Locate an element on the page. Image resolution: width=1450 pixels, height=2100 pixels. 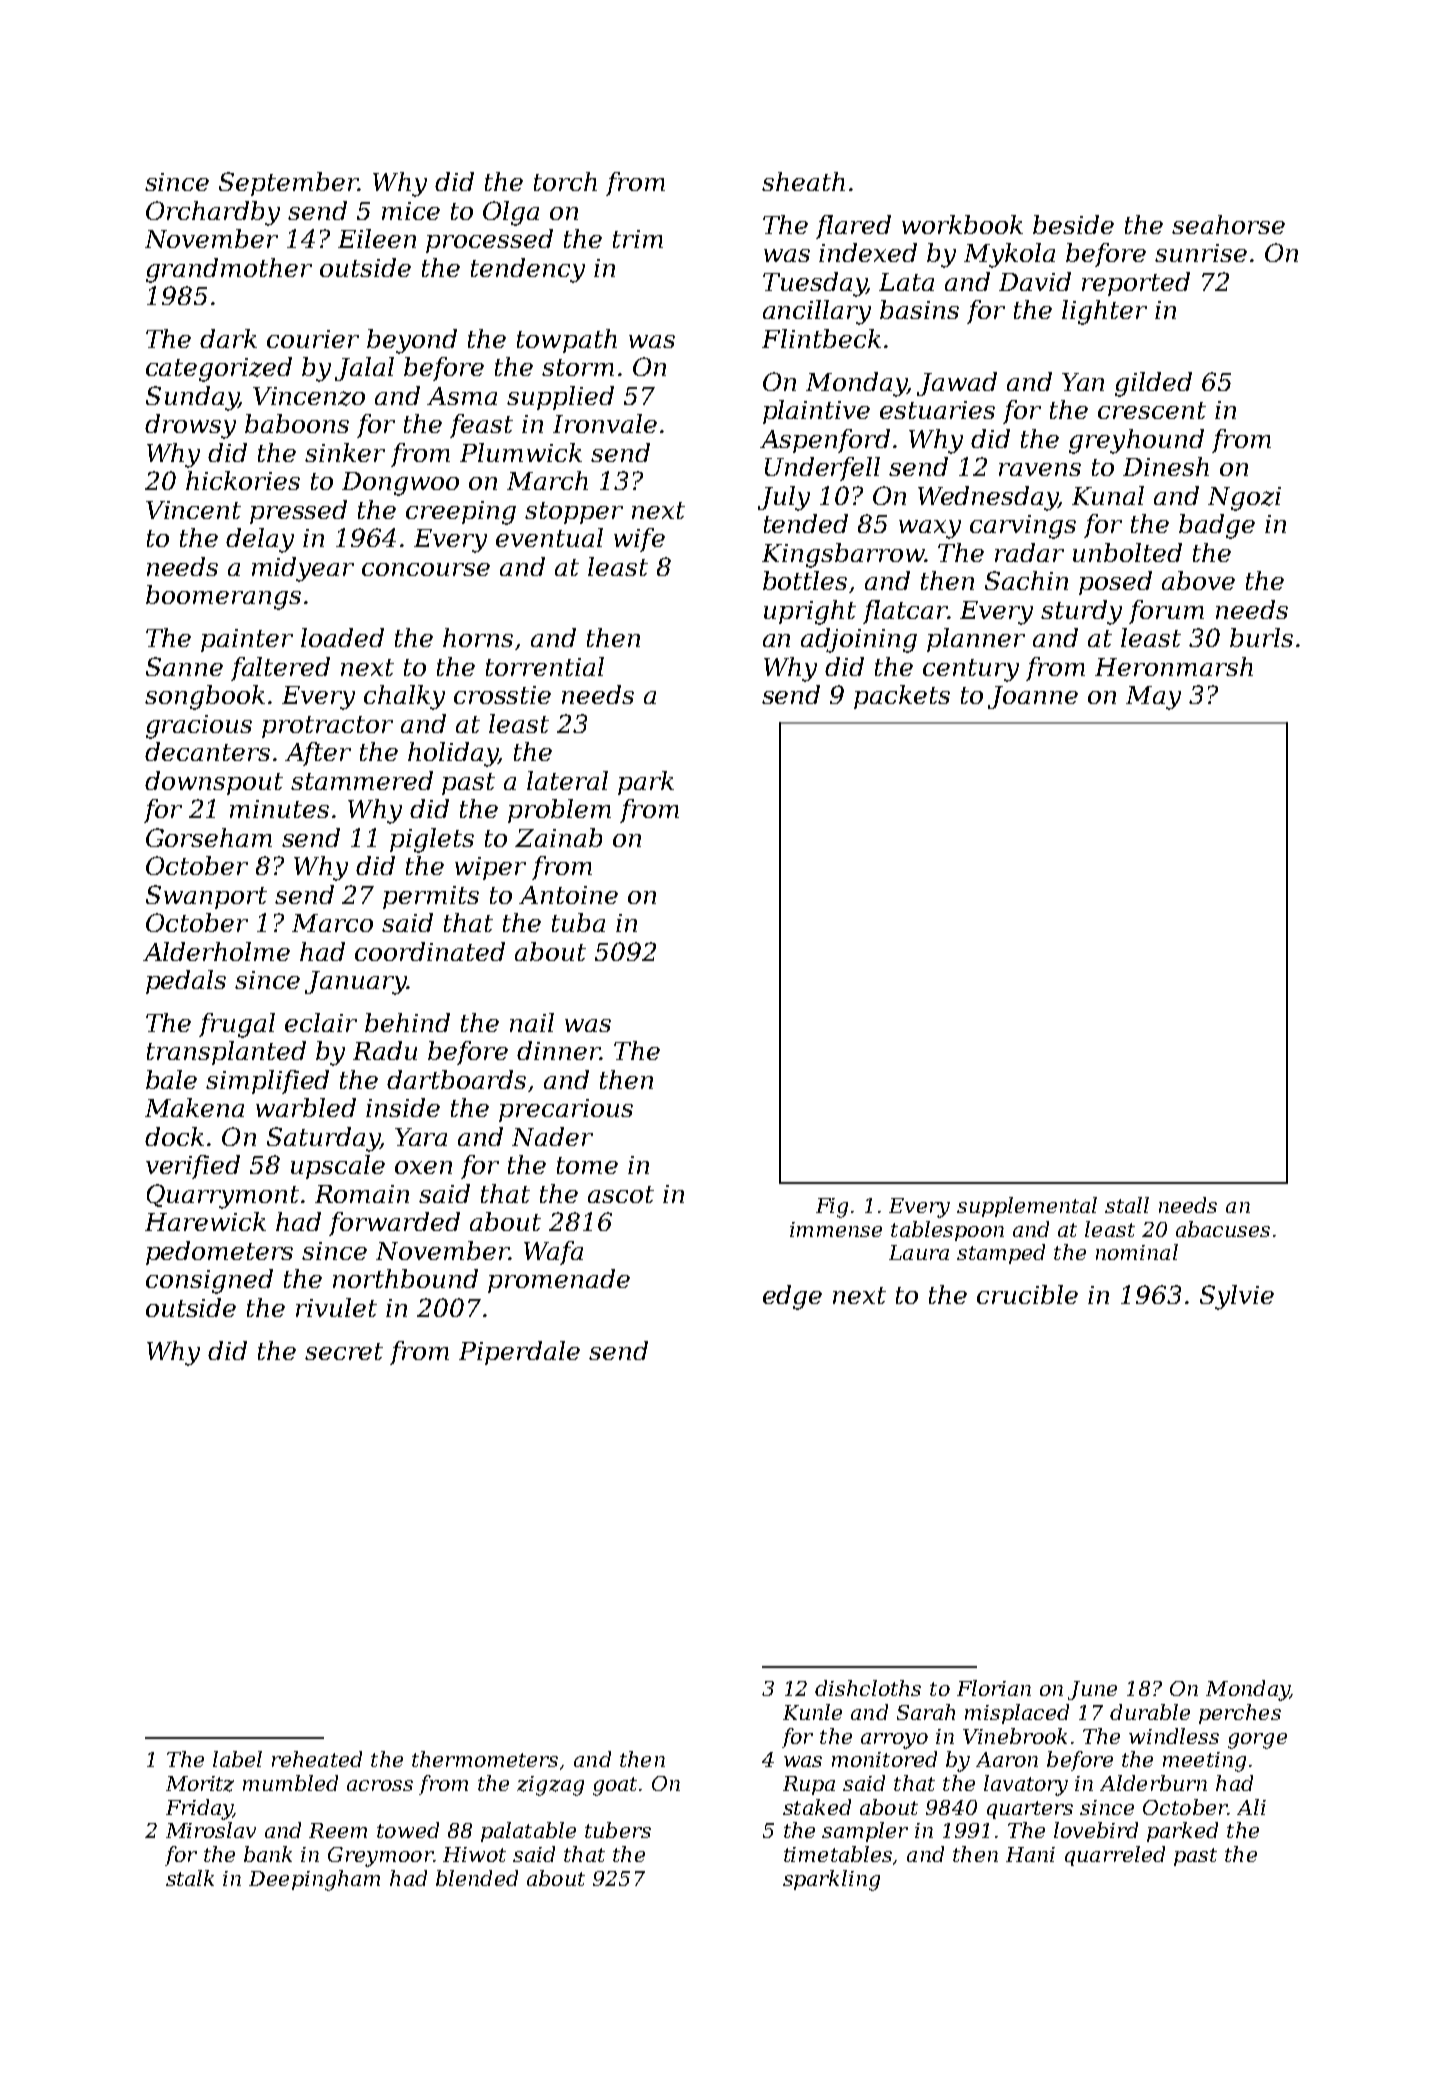
Sylvie is located at coordinates (1237, 1297).
